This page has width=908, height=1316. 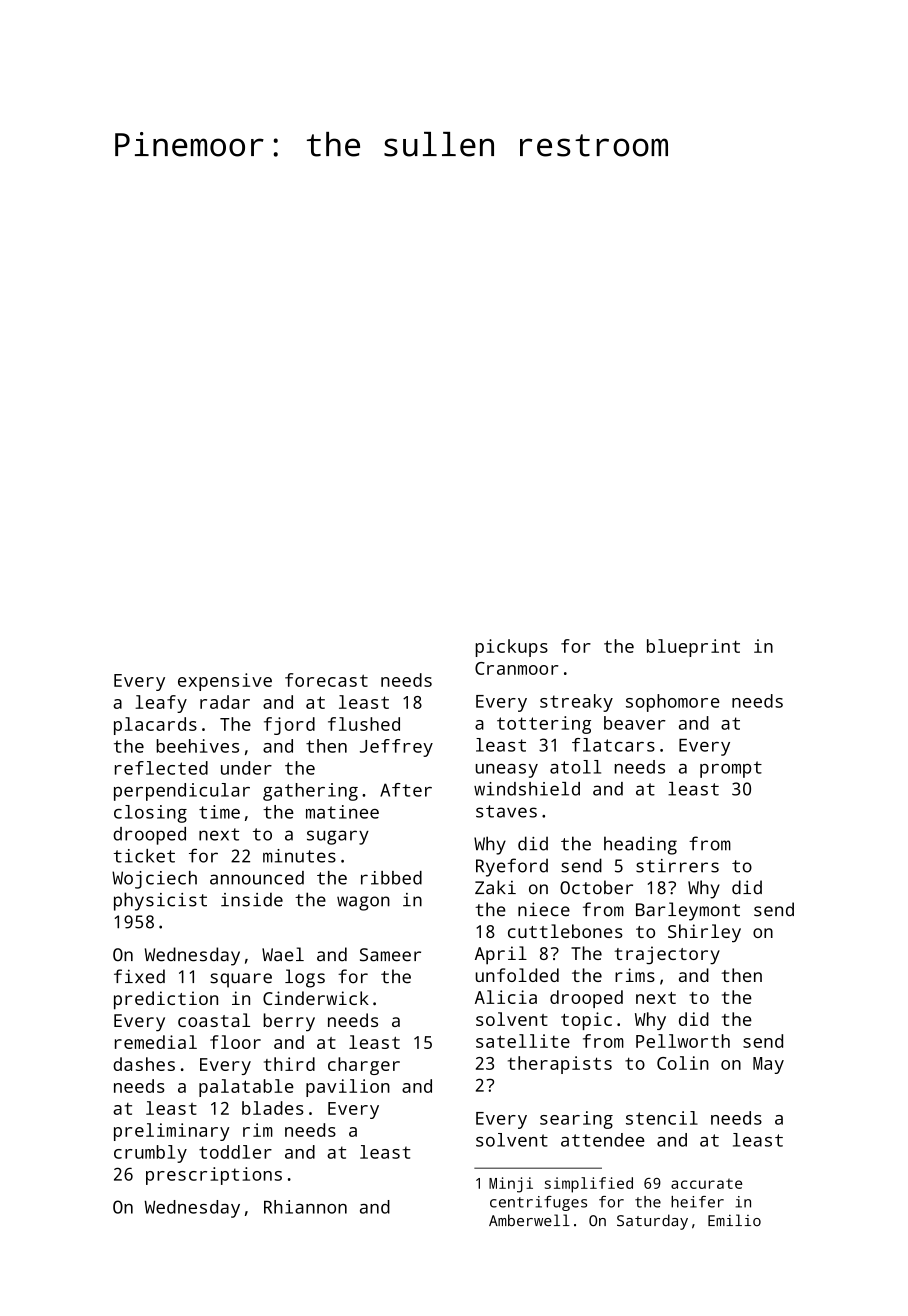 What do you see at coordinates (326, 680) in the page?
I see `forecast` at bounding box center [326, 680].
